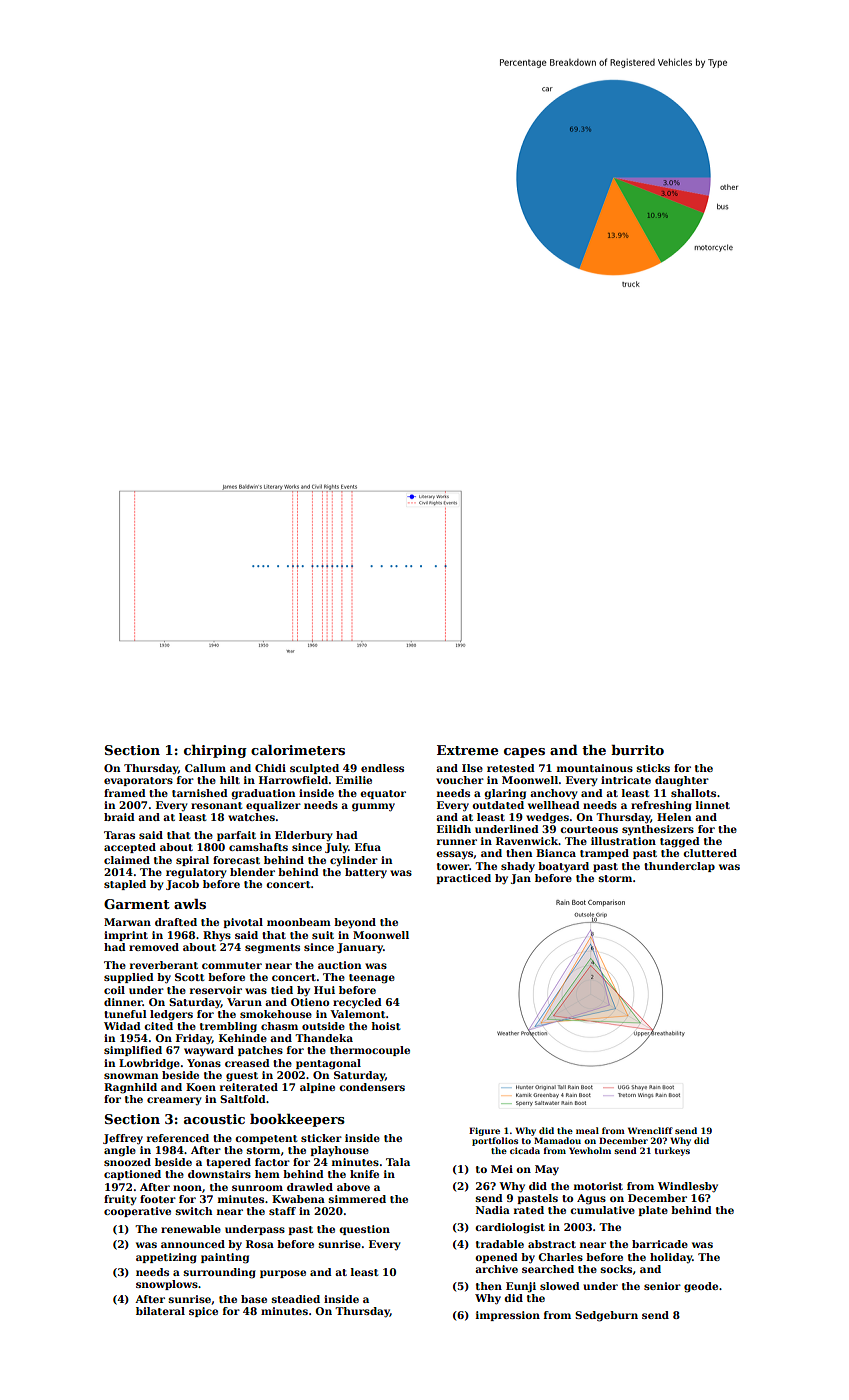 This screenshot has height=1400, width=849. What do you see at coordinates (166, 1258) in the screenshot?
I see `appetizing` at bounding box center [166, 1258].
